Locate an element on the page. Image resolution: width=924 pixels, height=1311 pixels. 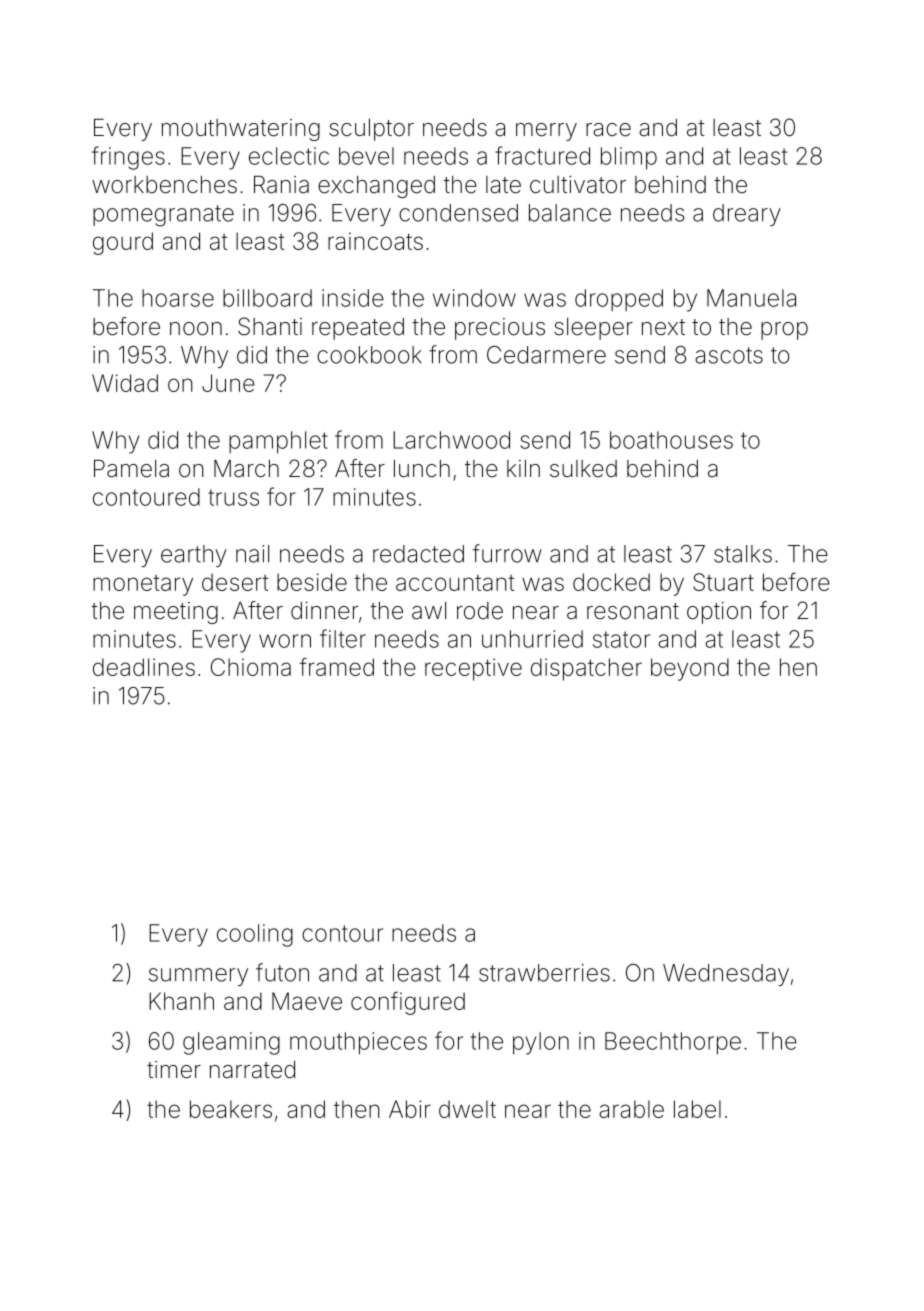
repeated is located at coordinates (358, 329).
